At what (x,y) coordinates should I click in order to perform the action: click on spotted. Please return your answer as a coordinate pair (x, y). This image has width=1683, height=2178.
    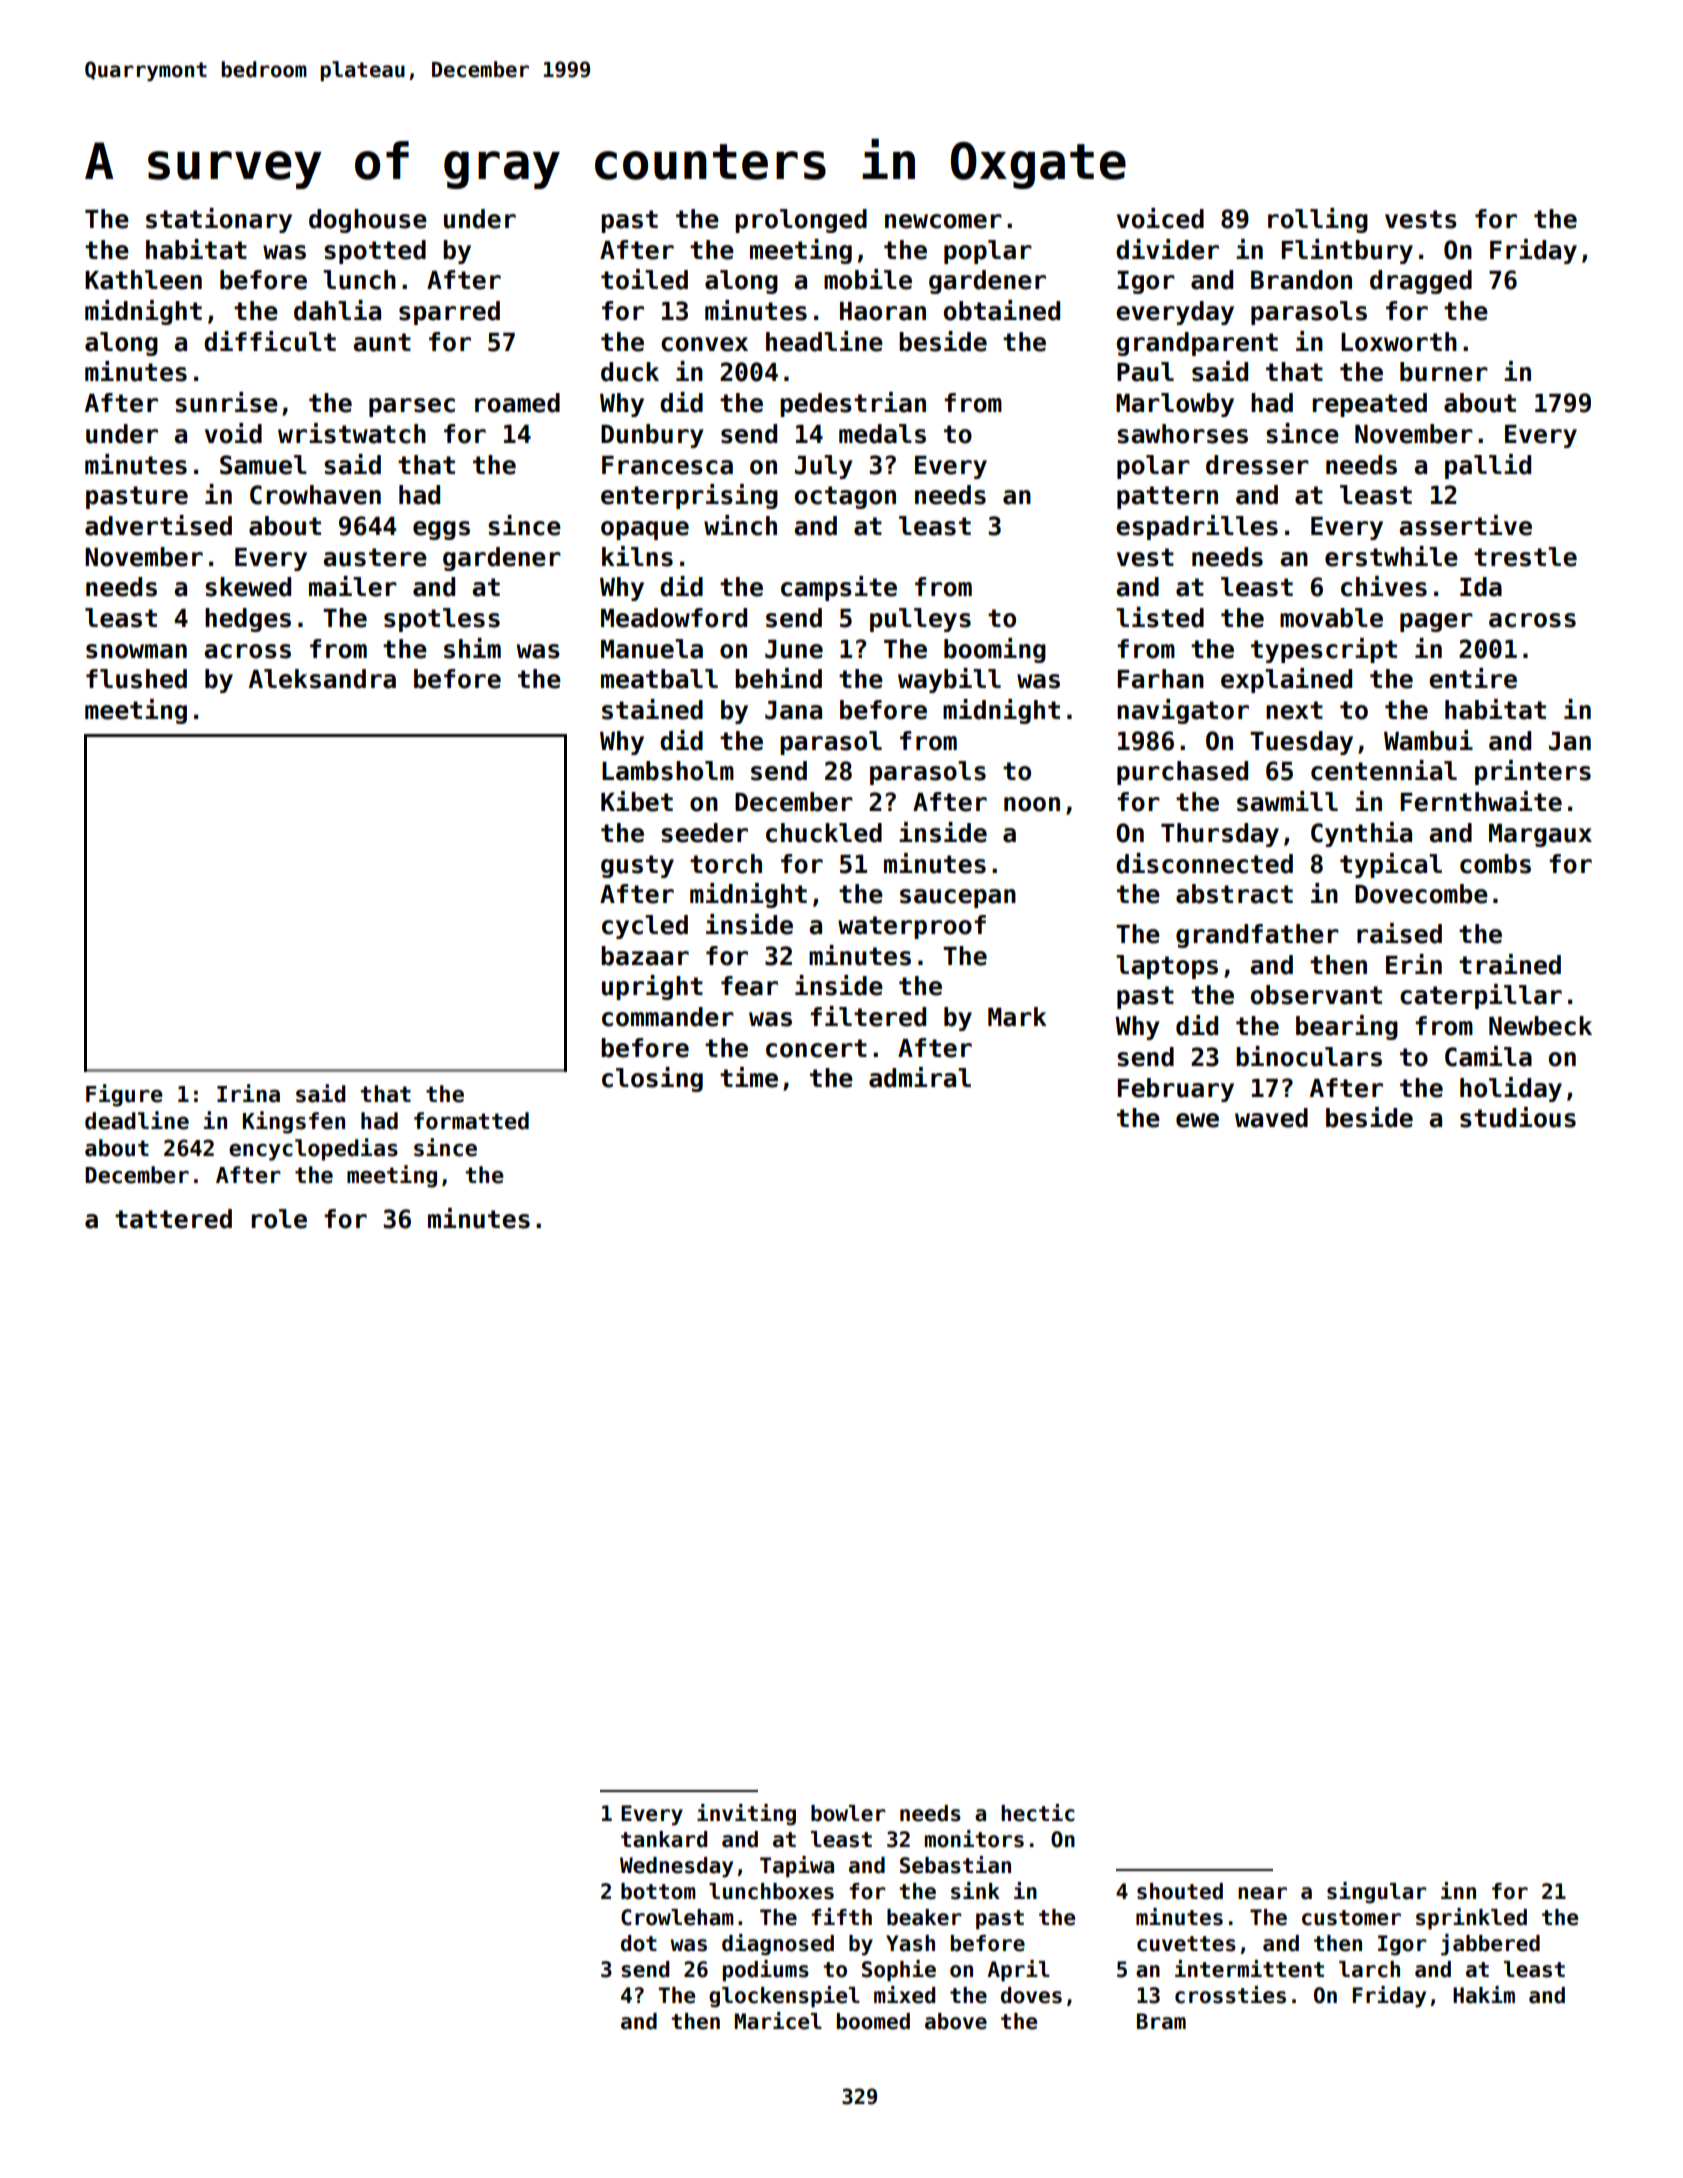
    Looking at the image, I should click on (375, 252).
